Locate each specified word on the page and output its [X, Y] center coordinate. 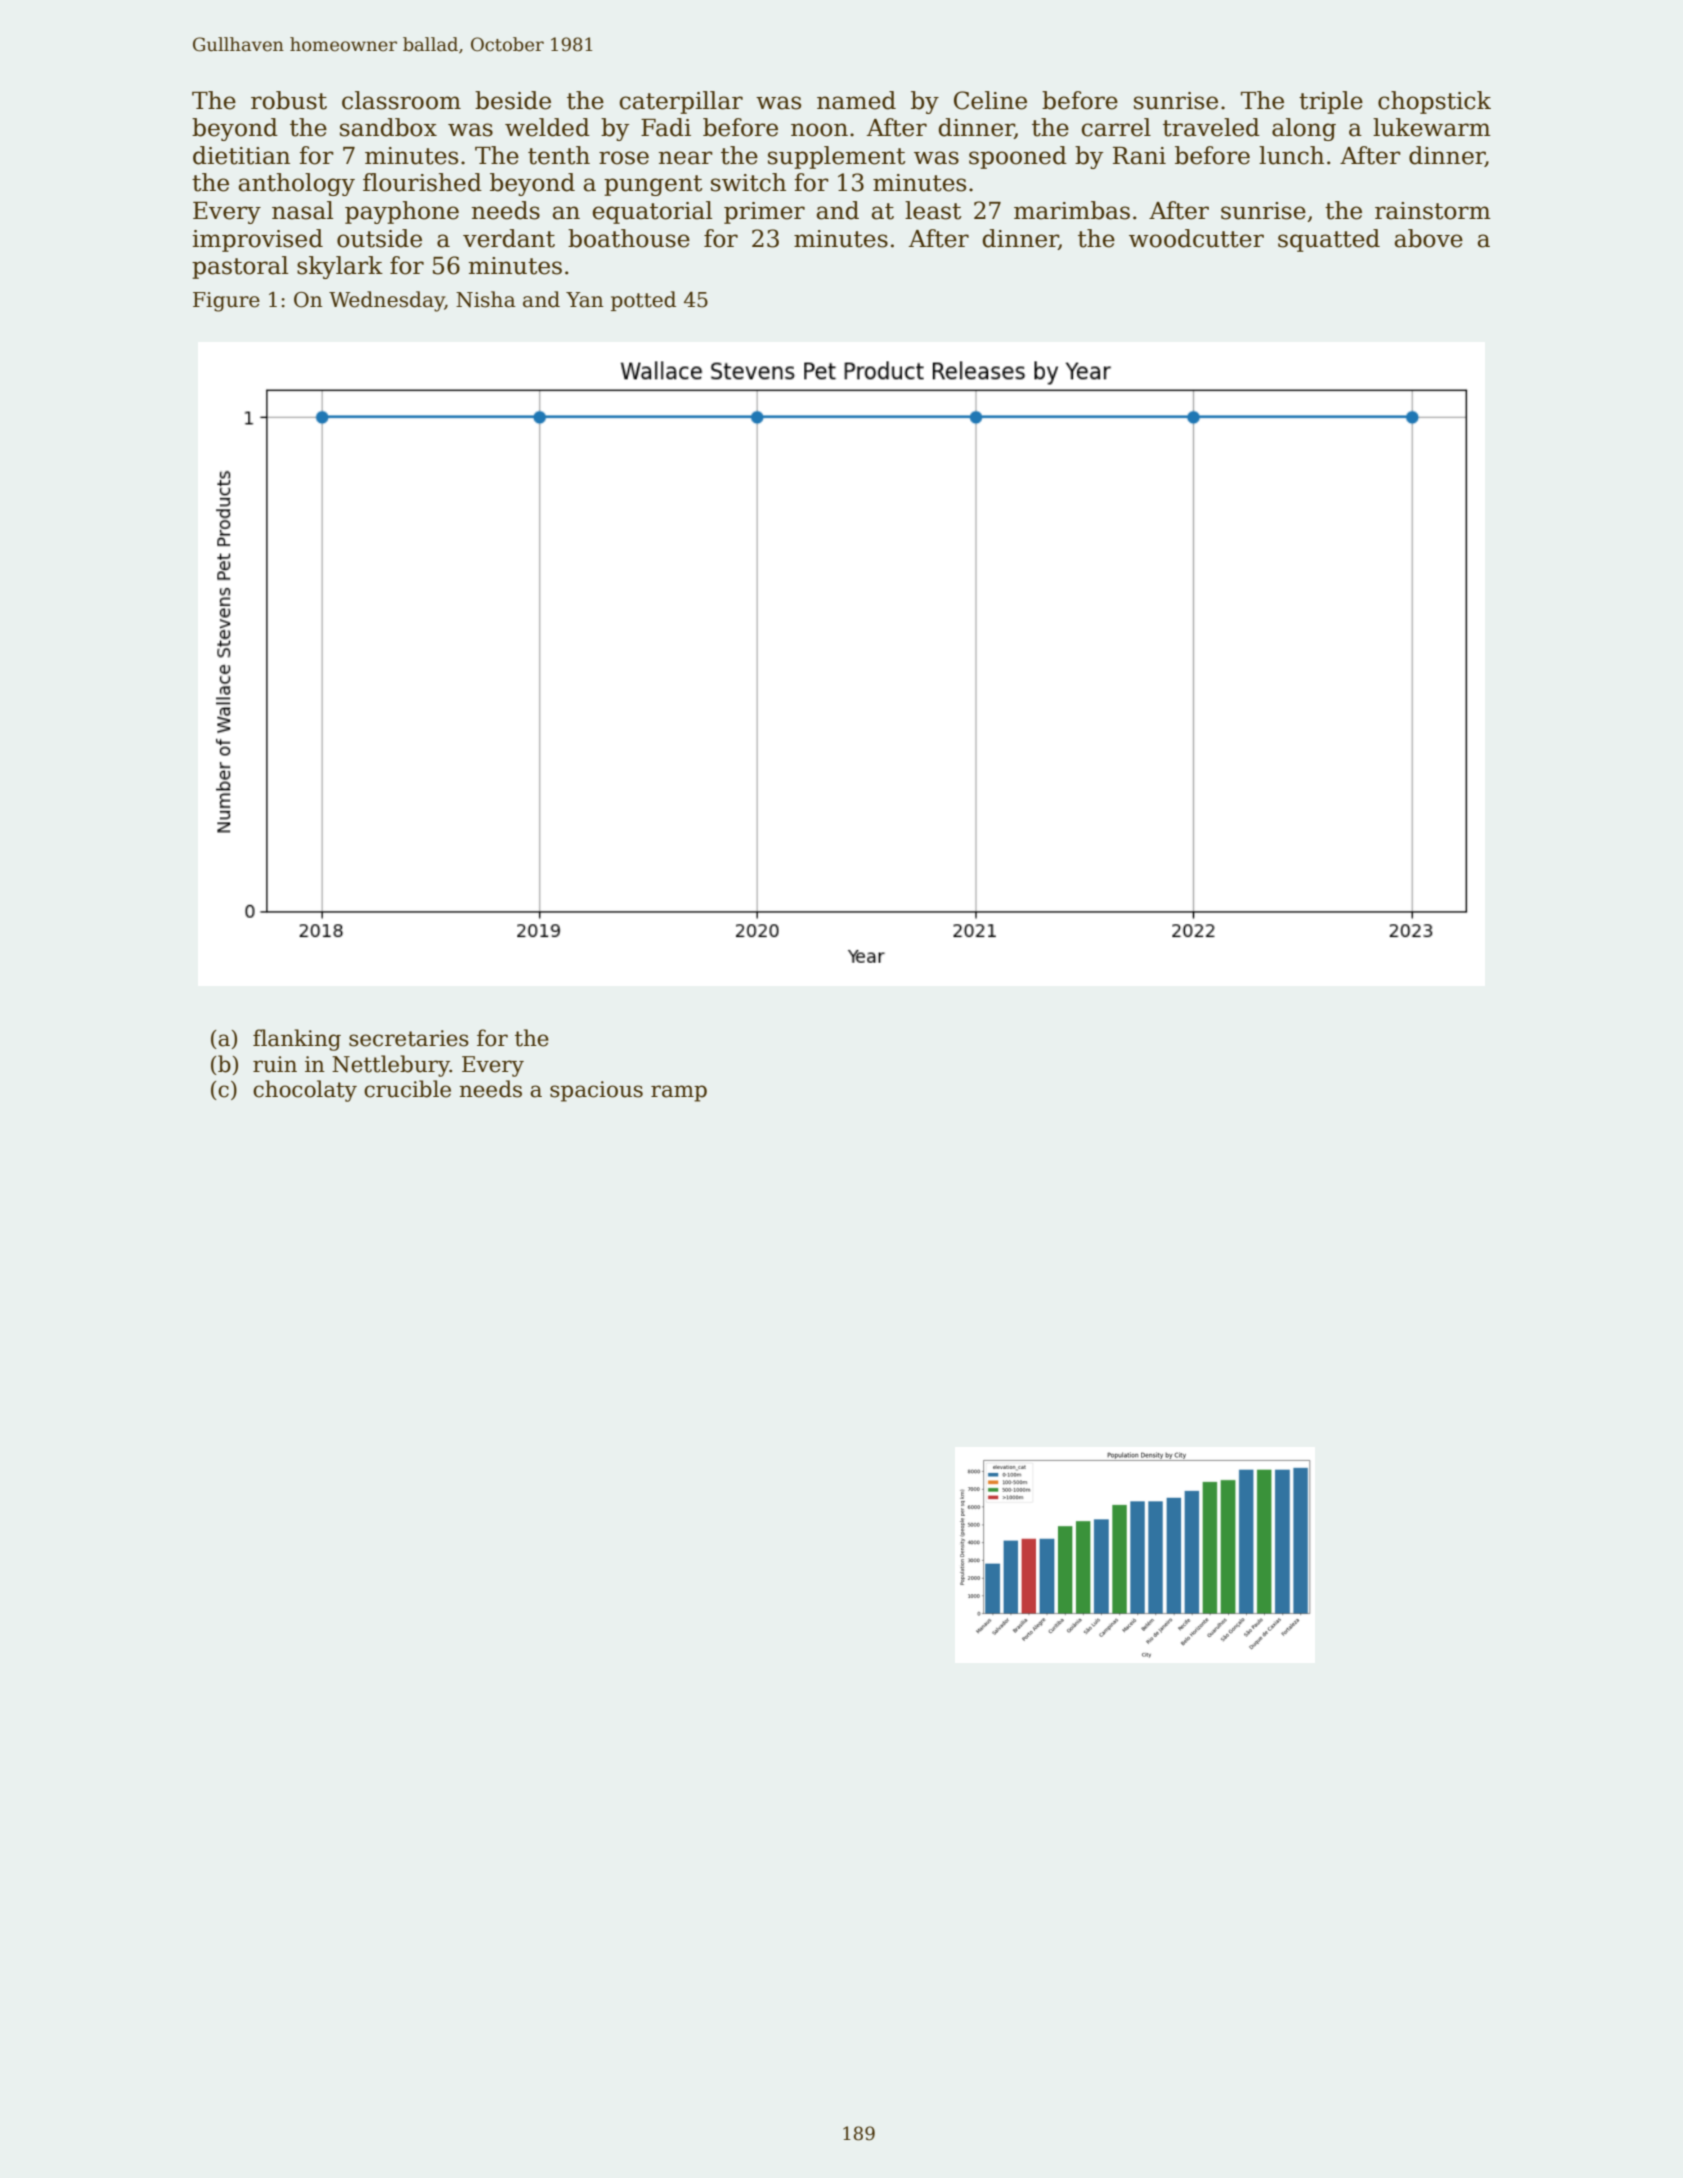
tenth [559, 155]
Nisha [486, 299]
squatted [1329, 240]
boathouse [629, 238]
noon [819, 130]
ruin [275, 1064]
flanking [297, 1040]
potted [643, 301]
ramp [679, 1093]
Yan [585, 300]
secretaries [409, 1038]
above [1429, 238]
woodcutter [1196, 238]
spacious [596, 1091]
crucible [407, 1089]
